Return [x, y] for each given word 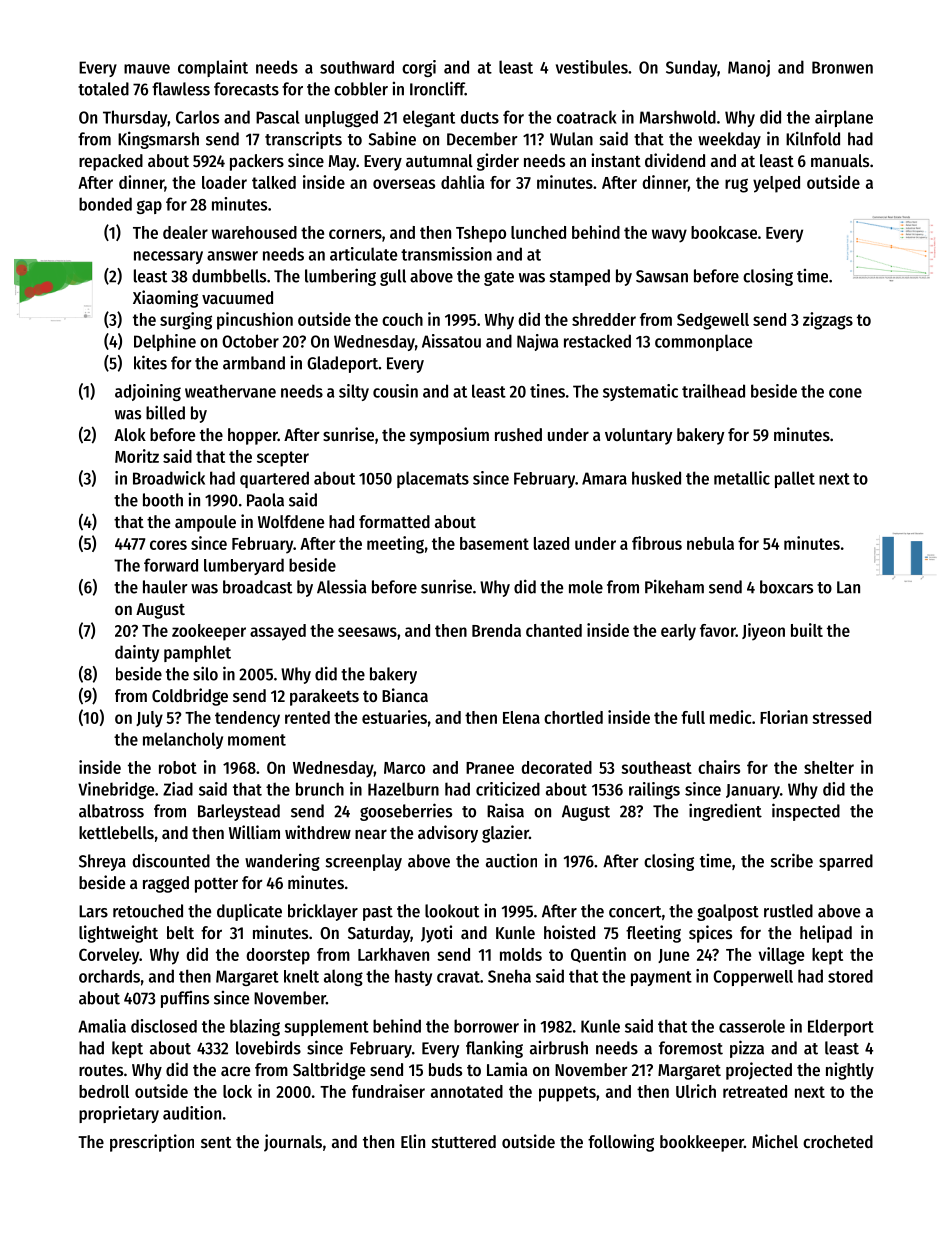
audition [192, 1113]
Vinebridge [116, 790]
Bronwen [842, 67]
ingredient [725, 812]
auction [511, 860]
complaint [213, 68]
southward [357, 67]
